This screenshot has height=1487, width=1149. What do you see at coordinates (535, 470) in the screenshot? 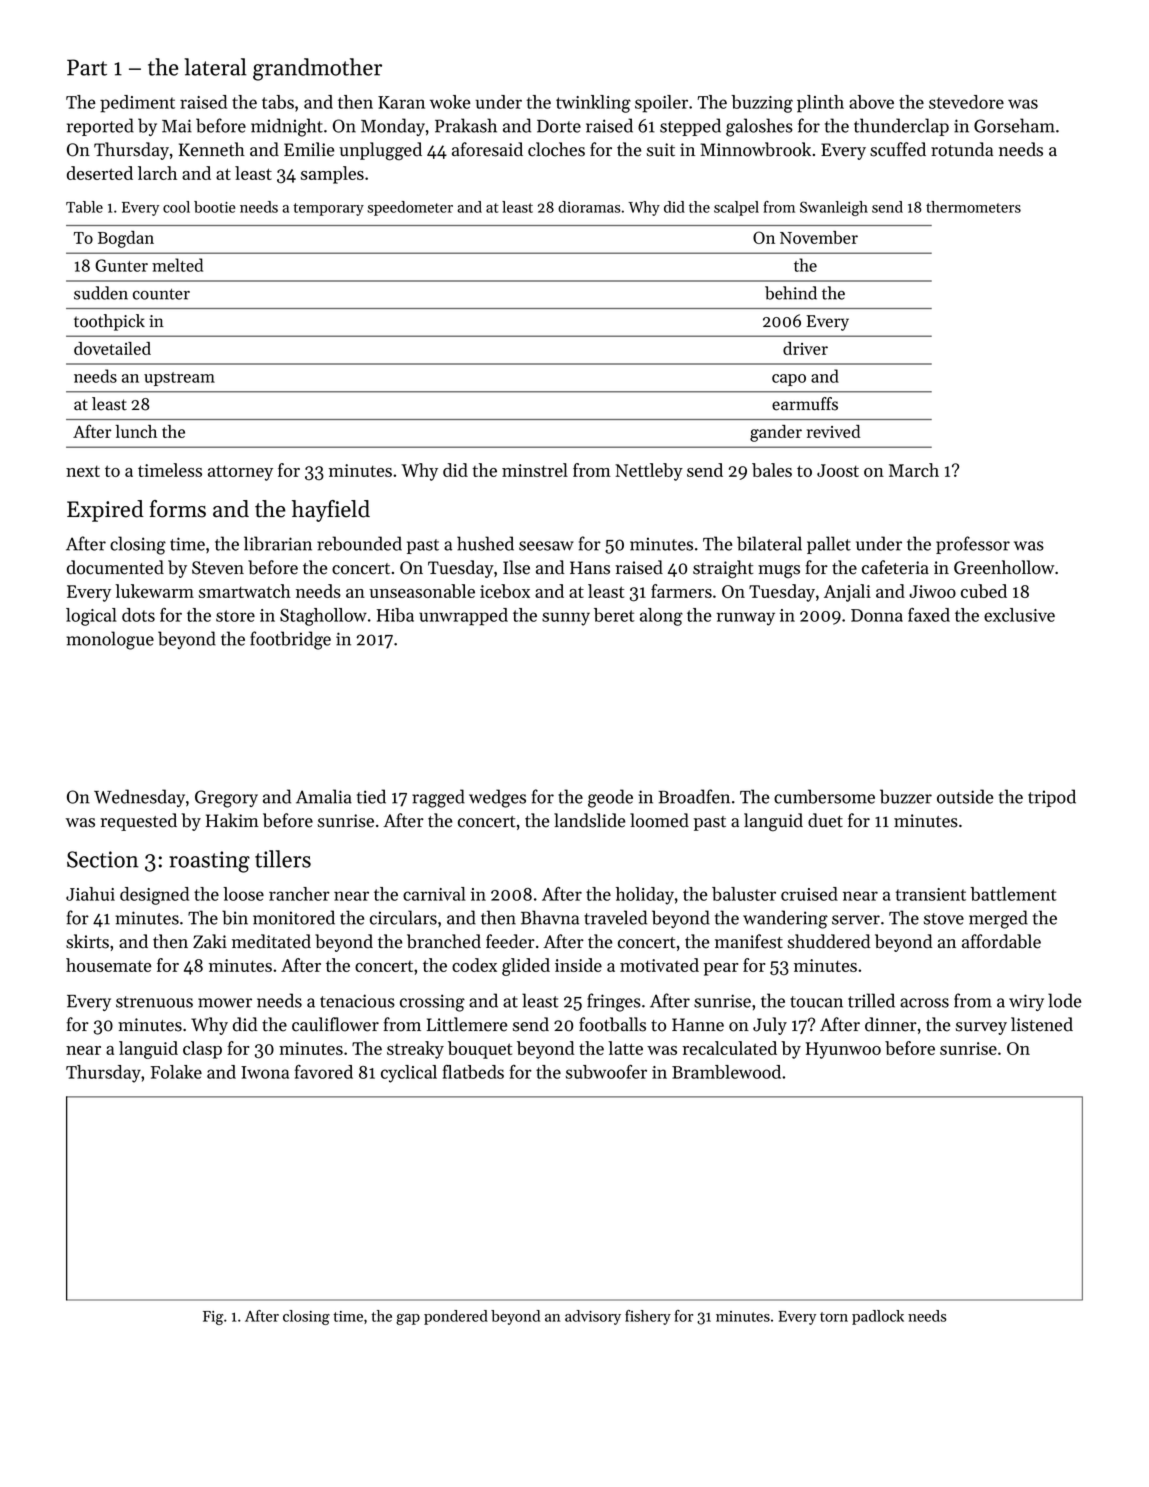
I see `minstrel` at bounding box center [535, 470].
